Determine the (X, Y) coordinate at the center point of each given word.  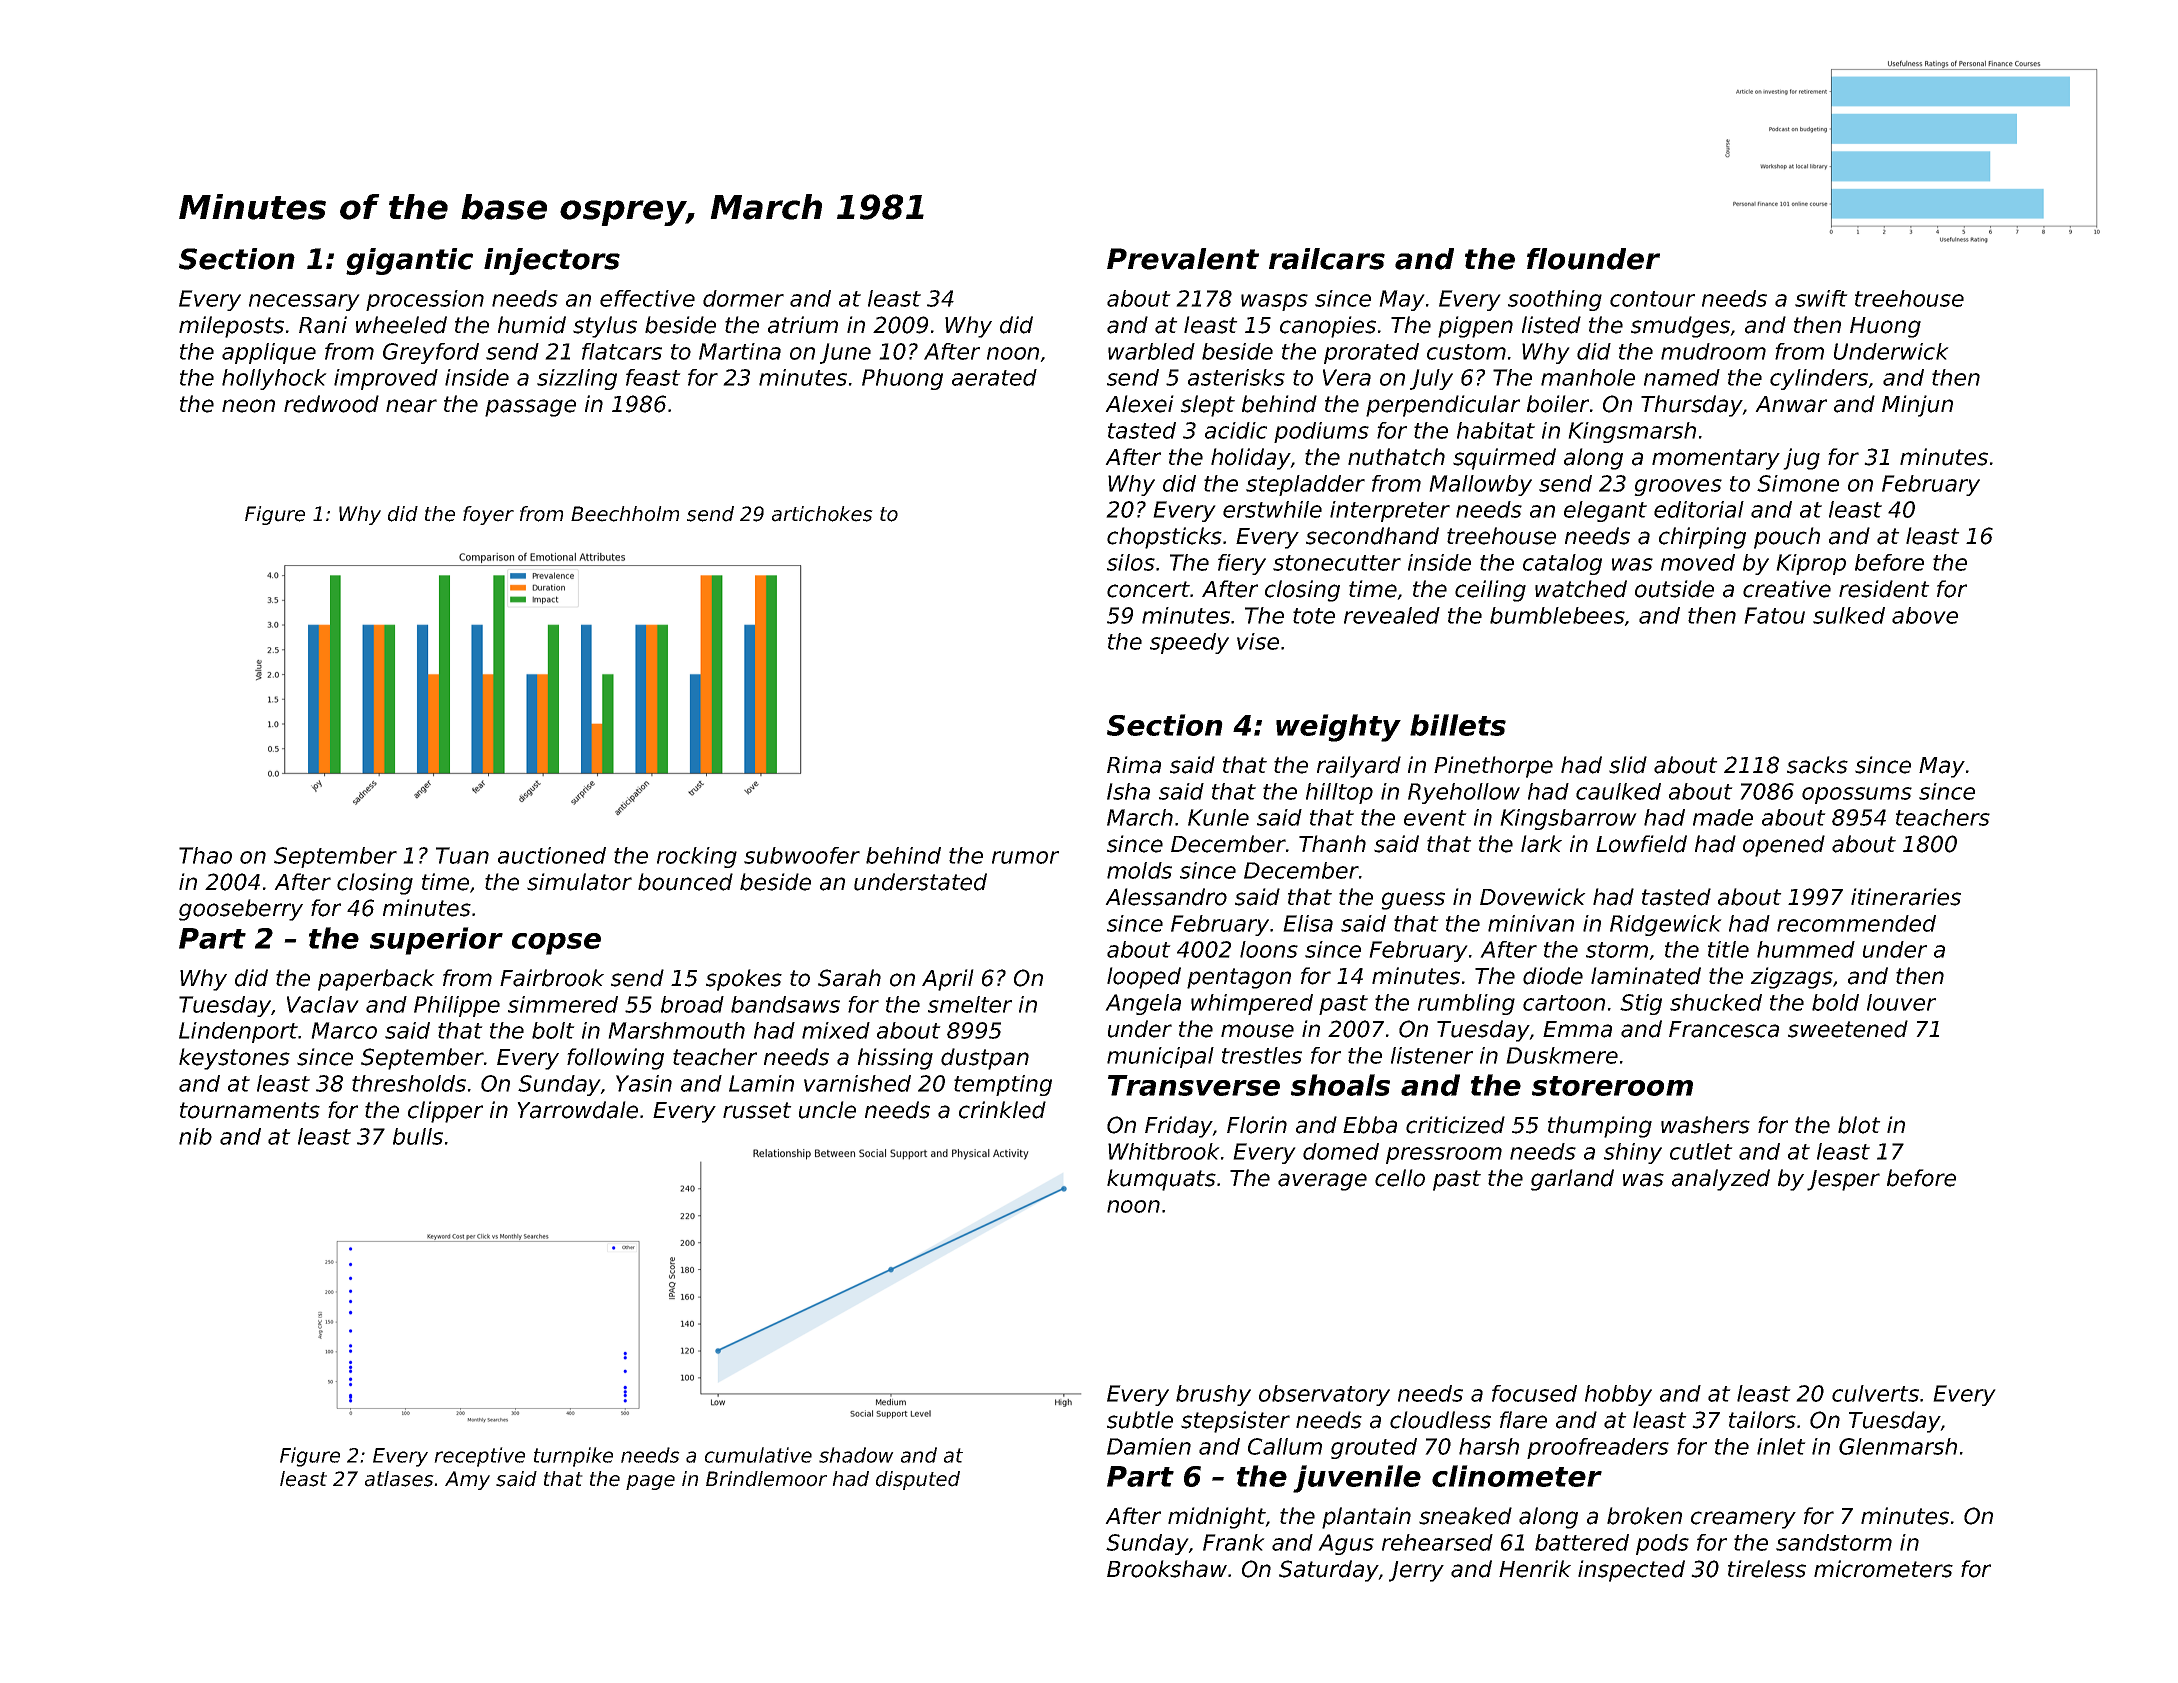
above (1925, 615)
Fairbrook (552, 978)
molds (1139, 870)
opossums (1857, 795)
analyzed (1721, 1180)
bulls (418, 1136)
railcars (1327, 259)
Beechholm (625, 514)
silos (1131, 562)
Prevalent (1183, 259)
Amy (467, 1480)
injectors (552, 261)
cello (1400, 1178)
